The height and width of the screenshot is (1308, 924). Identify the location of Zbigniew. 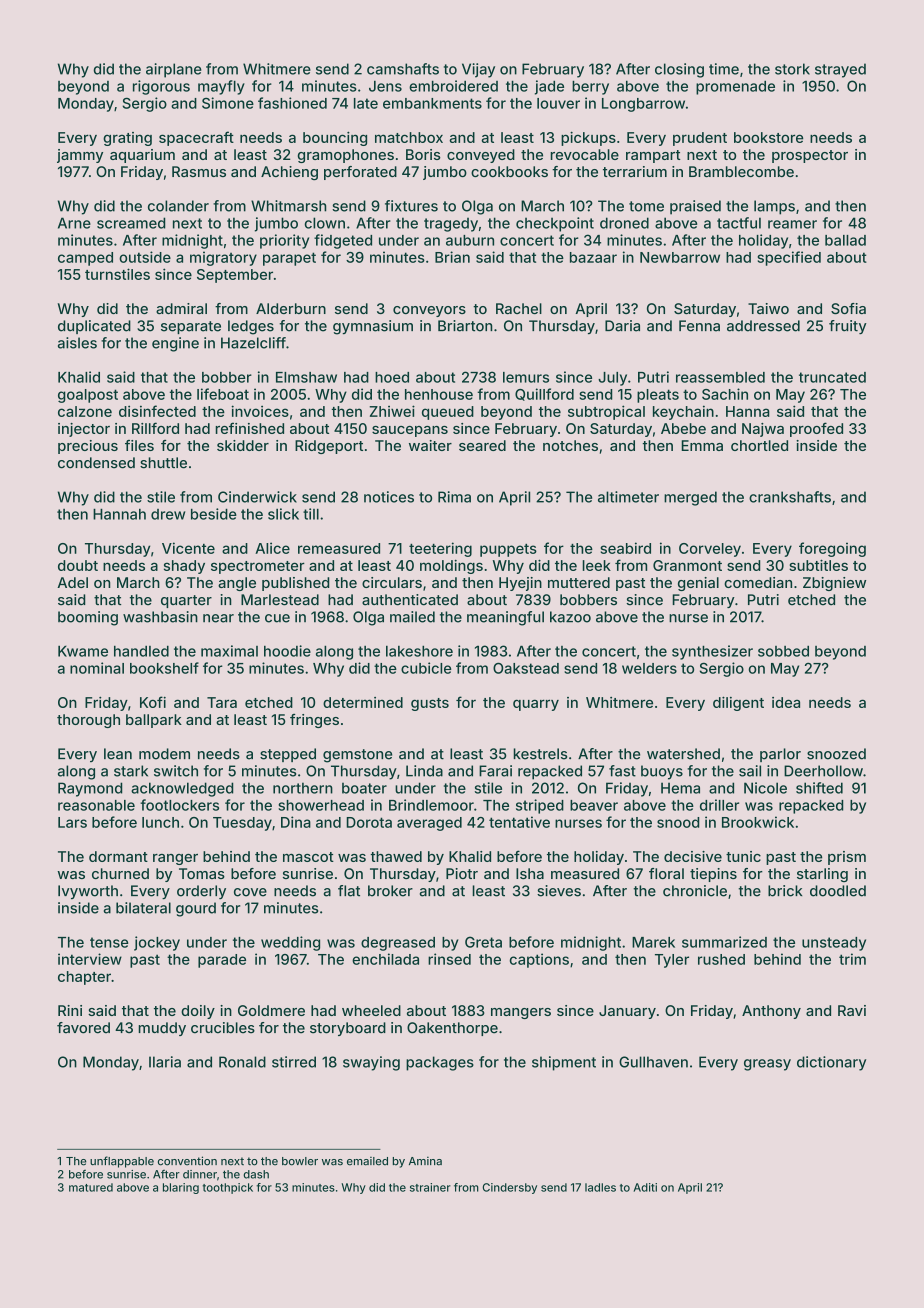
(834, 584).
